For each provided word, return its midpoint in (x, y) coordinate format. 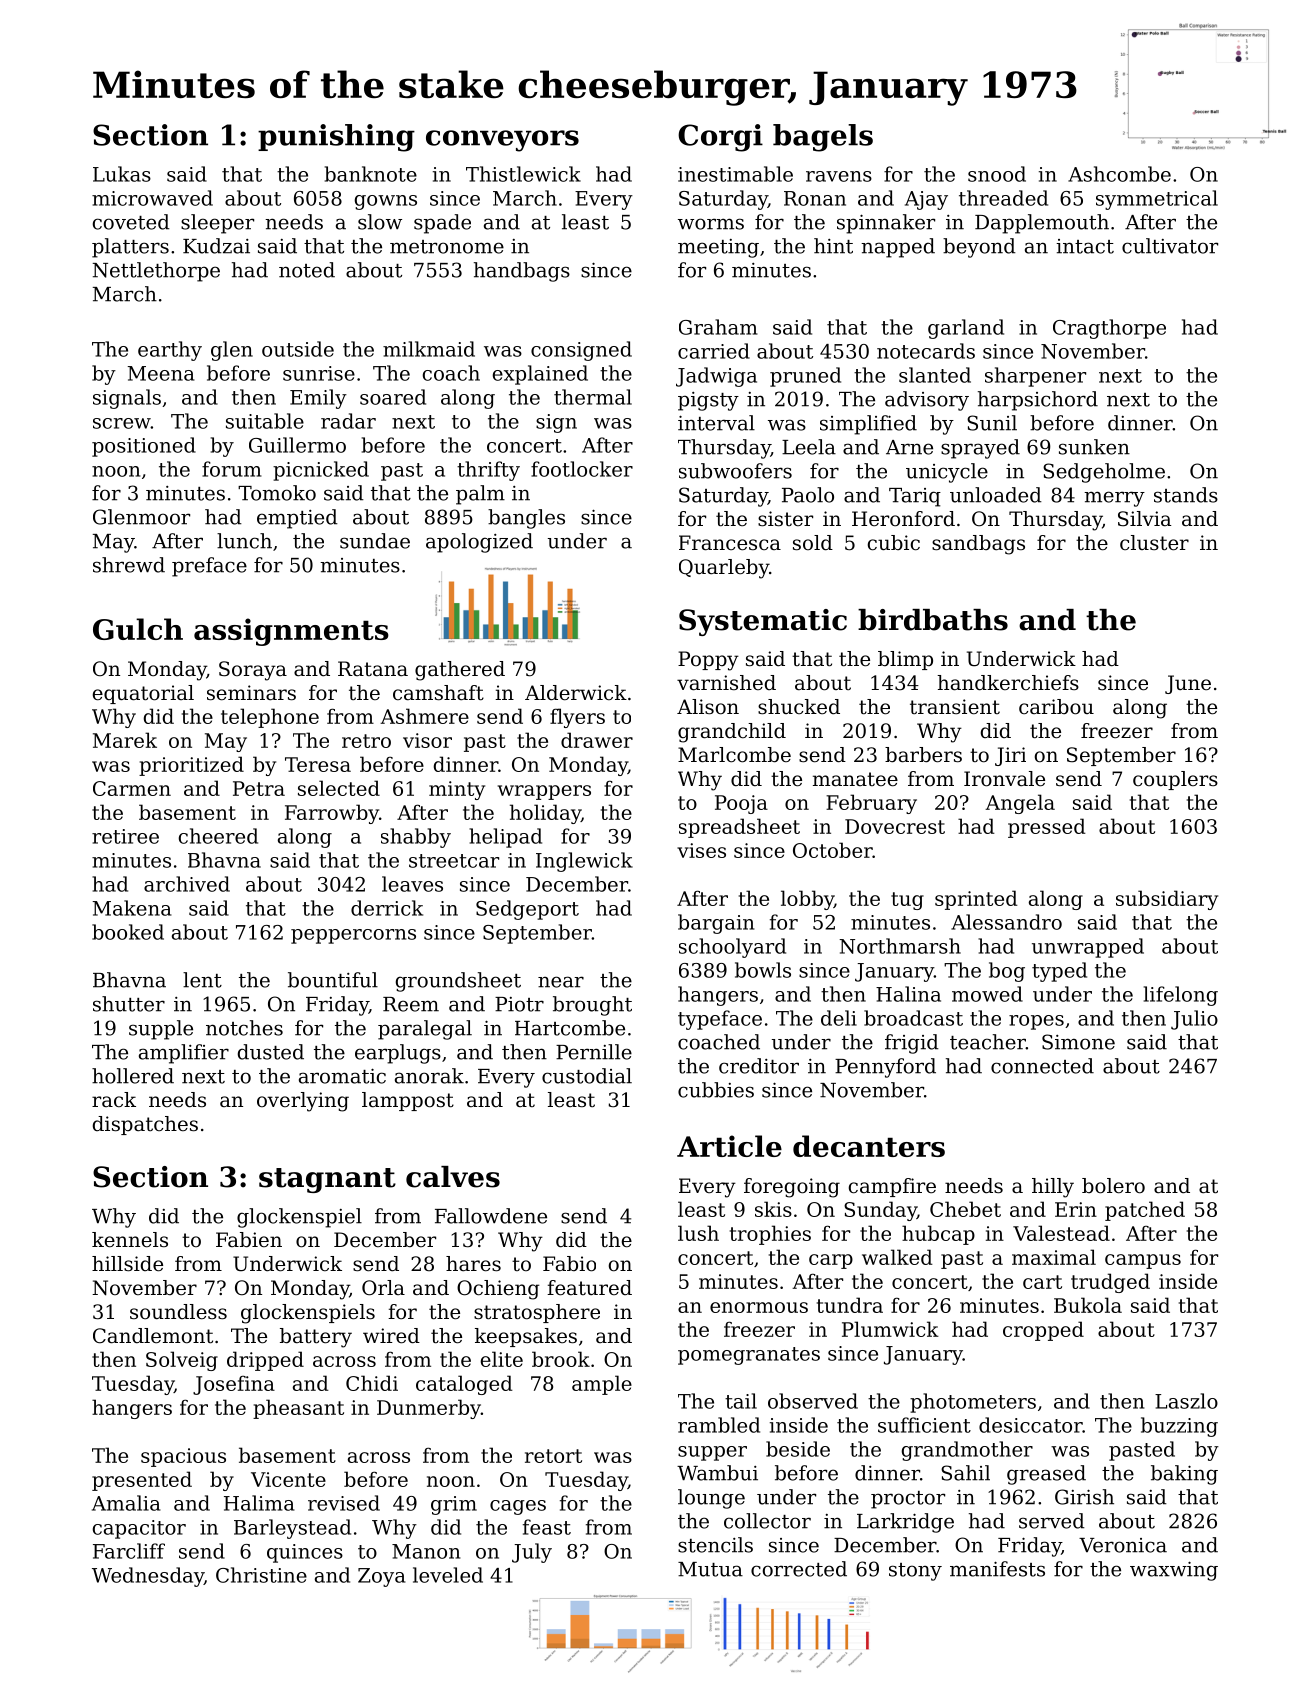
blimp (905, 660)
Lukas (122, 174)
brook (561, 1359)
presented (142, 1481)
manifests (997, 1569)
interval (716, 423)
